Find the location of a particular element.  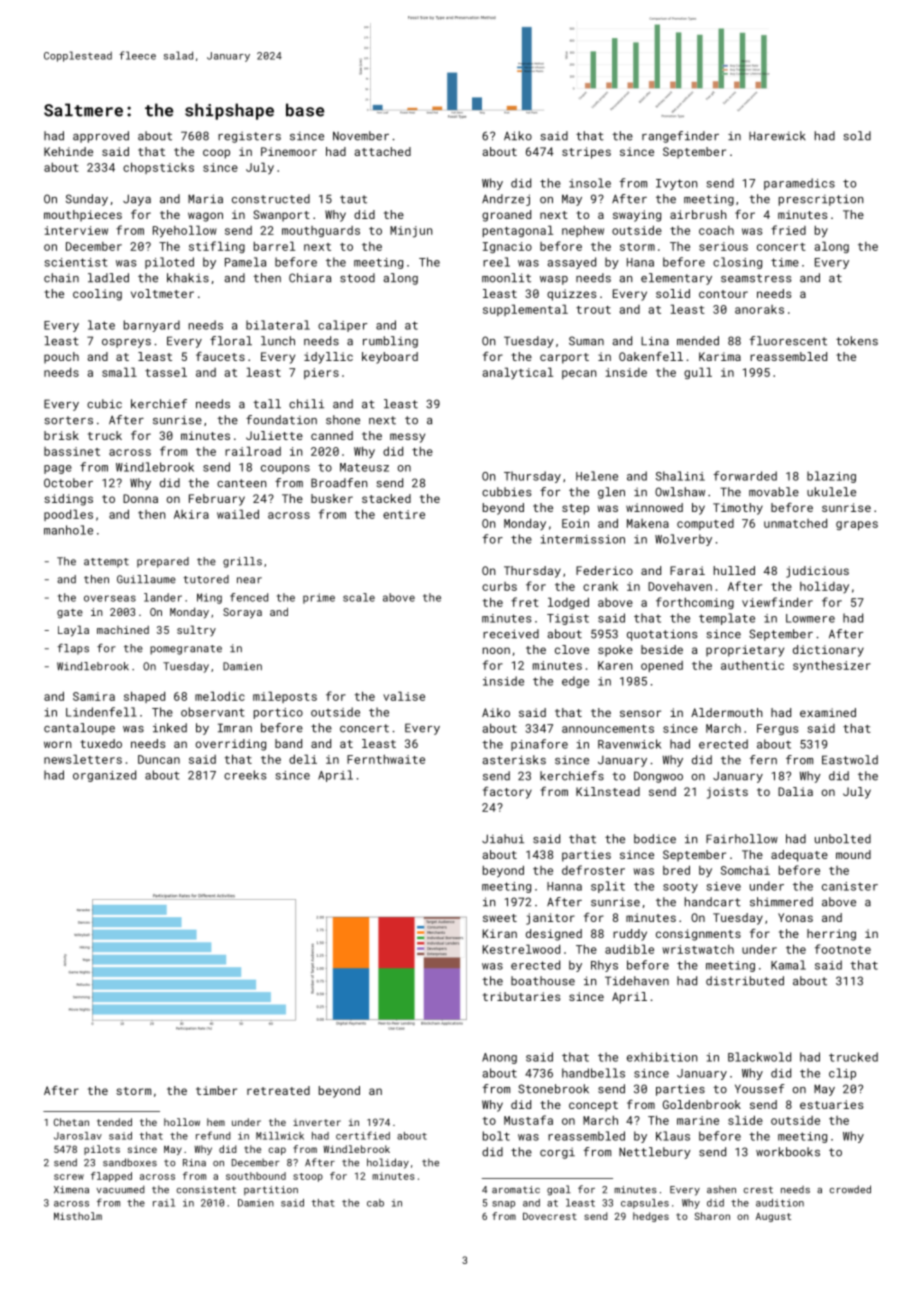

attached is located at coordinates (382, 151).
